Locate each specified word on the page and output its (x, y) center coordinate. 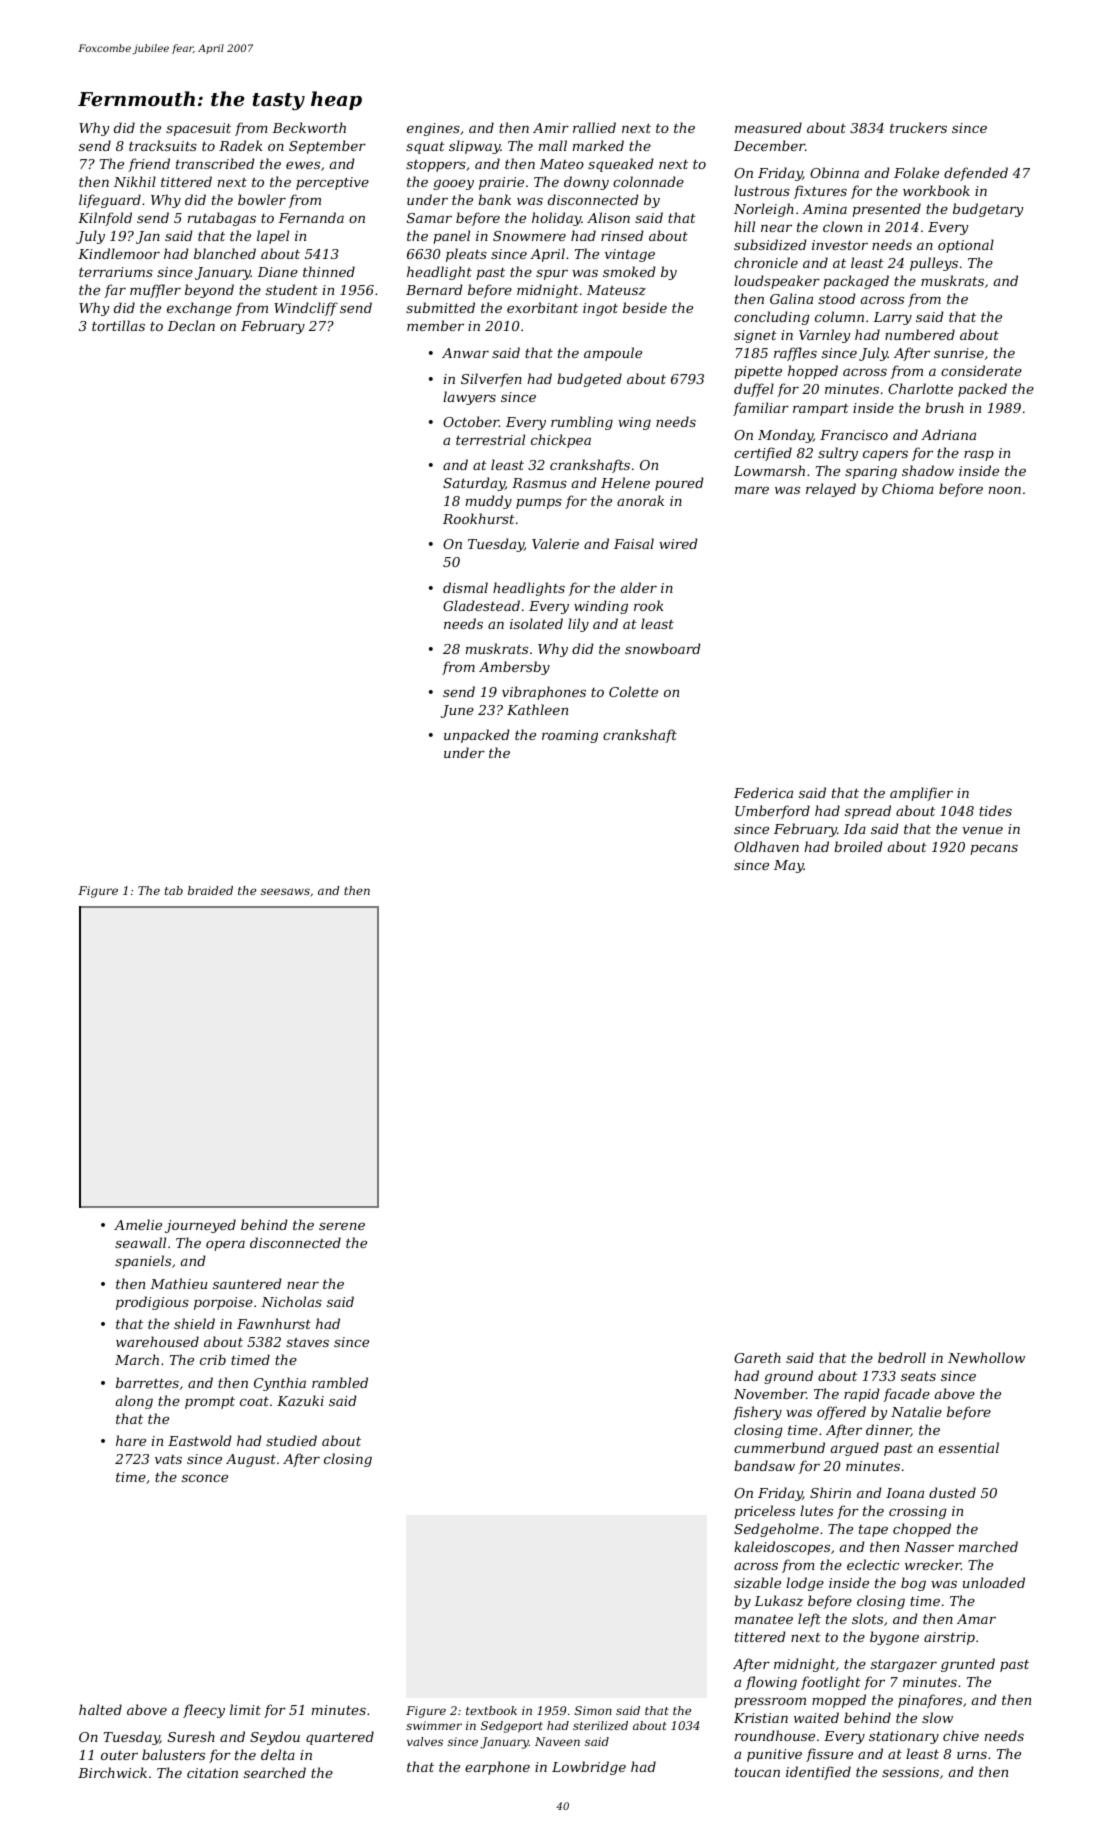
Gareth (757, 1357)
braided (210, 890)
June (457, 711)
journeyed (200, 1226)
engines (433, 129)
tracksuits (163, 145)
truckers (918, 127)
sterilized (600, 1725)
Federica (763, 792)
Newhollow (986, 1357)
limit (245, 1709)
